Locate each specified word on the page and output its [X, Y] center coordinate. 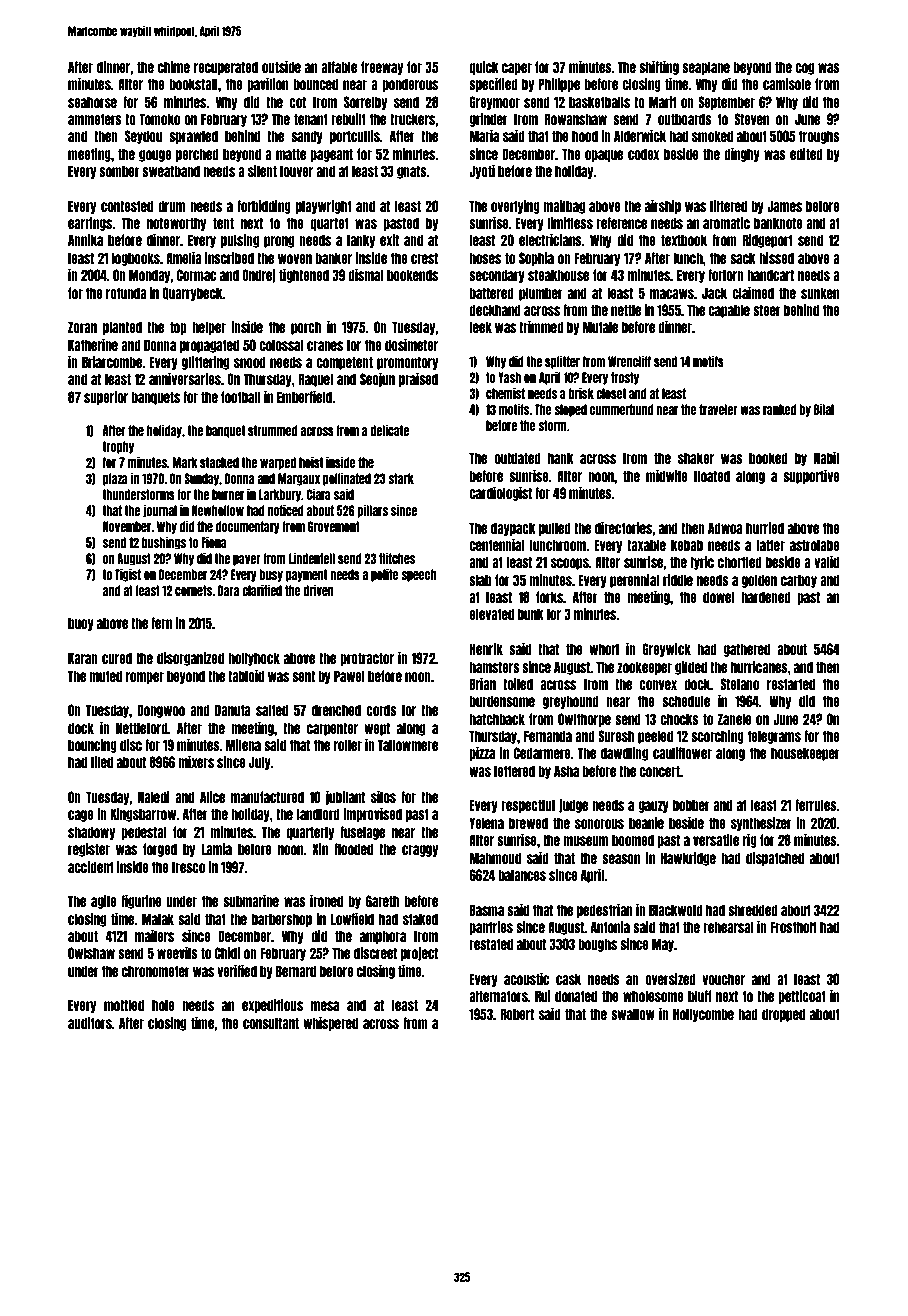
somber [119, 171]
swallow [633, 1014]
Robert [517, 1014]
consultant [271, 1023]
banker [333, 258]
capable [729, 311]
